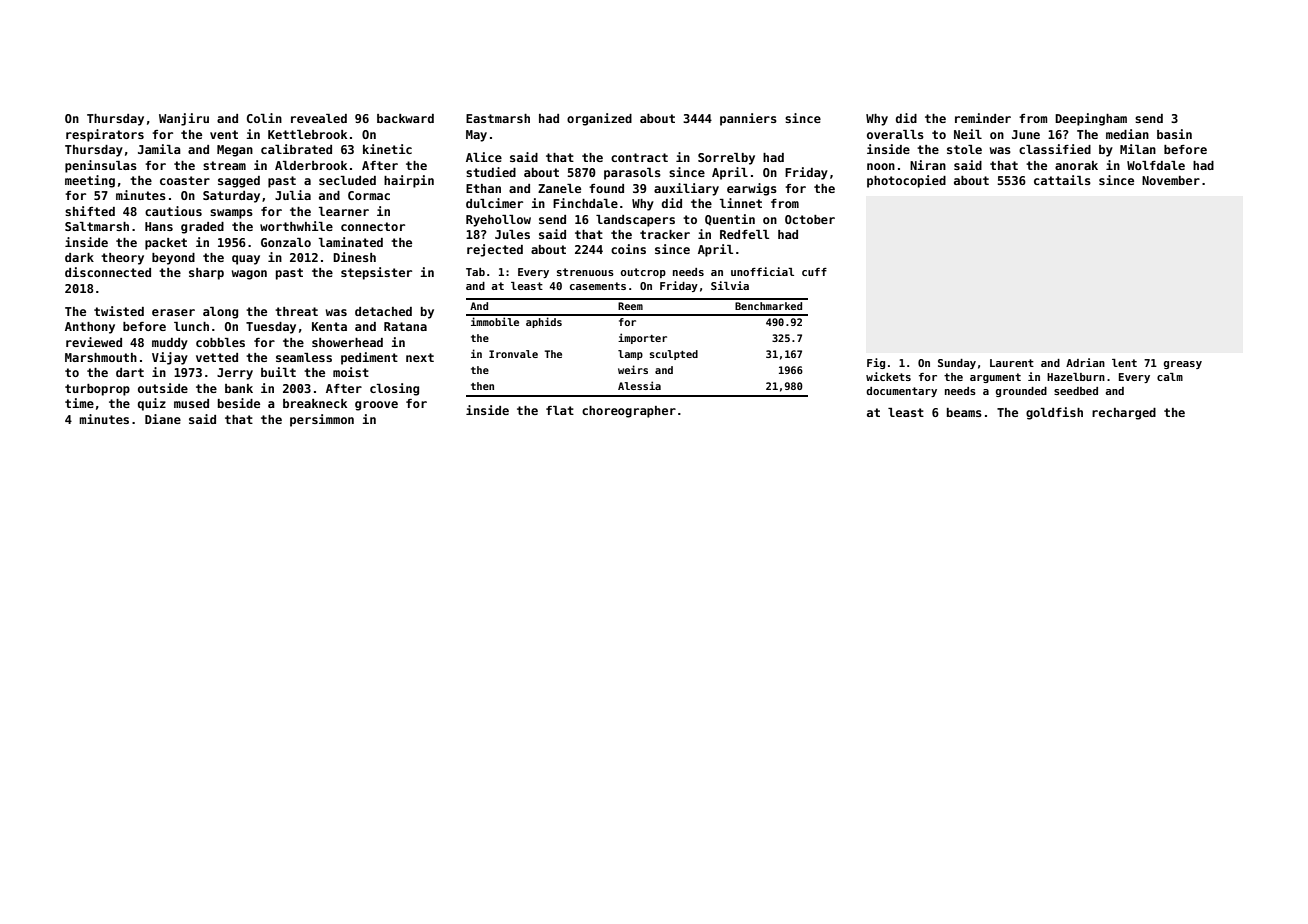 This screenshot has height=924, width=1308. Describe the element at coordinates (957, 364) in the screenshot. I see `Sunday` at that location.
